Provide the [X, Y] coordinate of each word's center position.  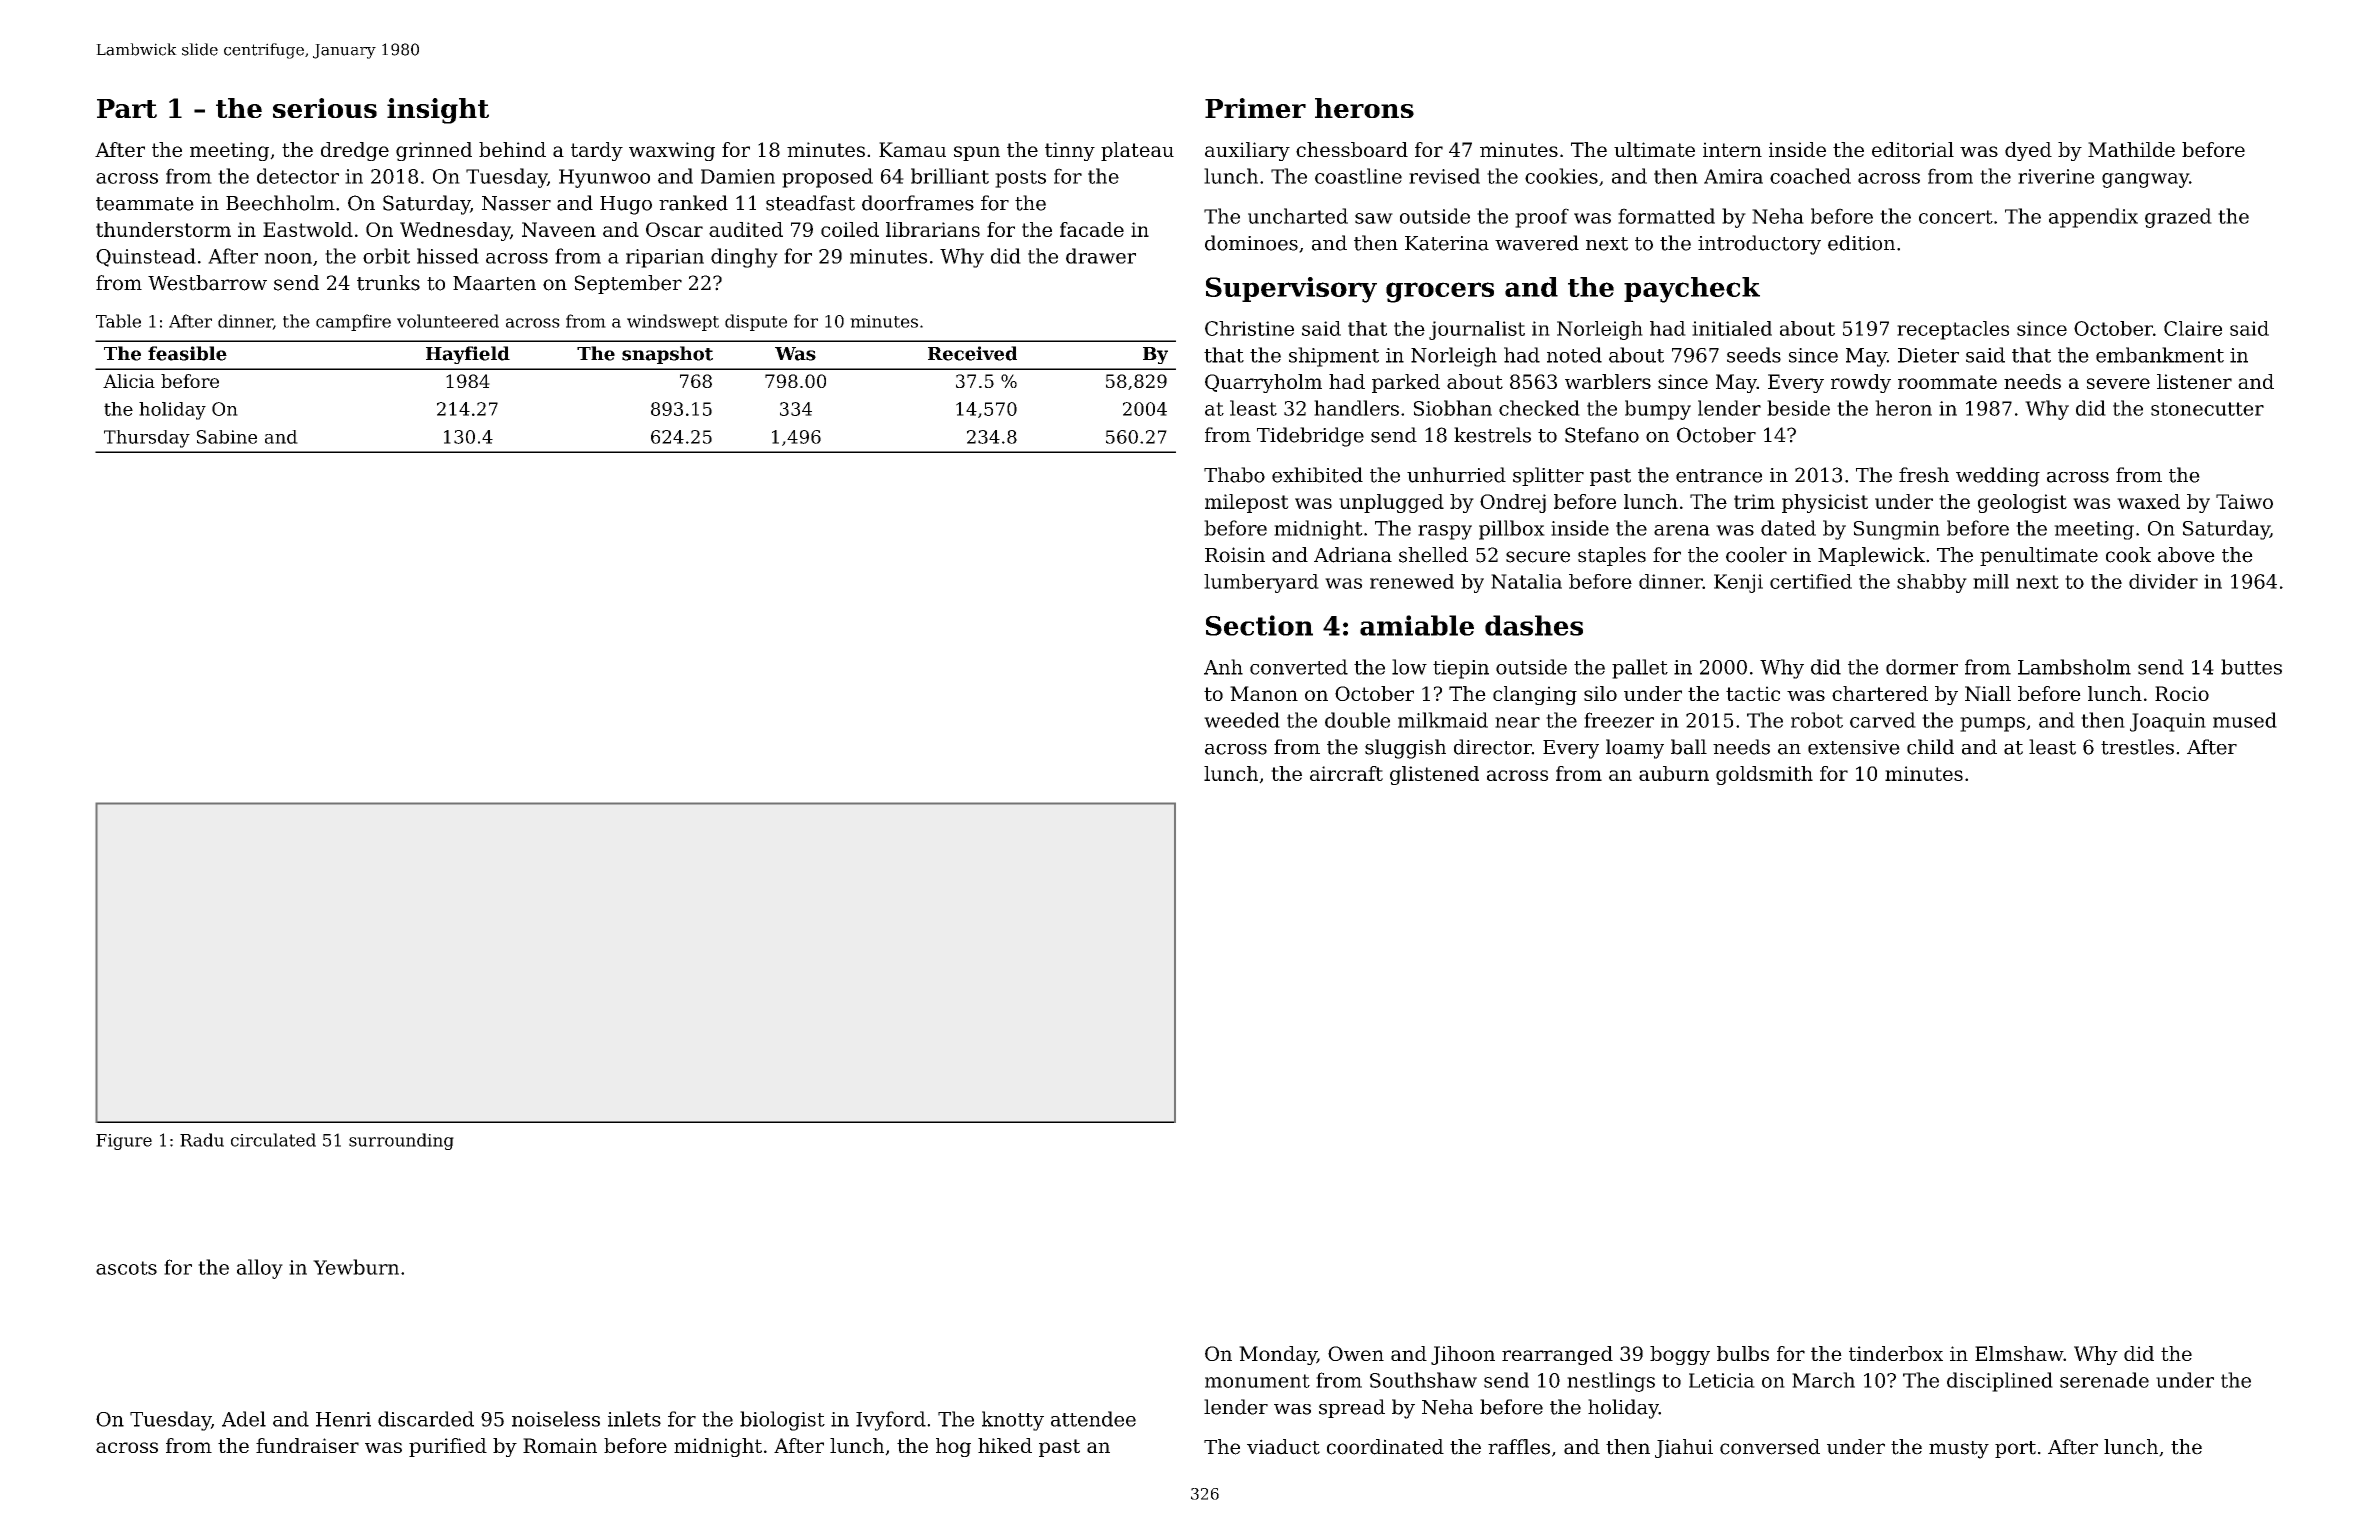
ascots [126, 1268]
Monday [1278, 1355]
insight [438, 111]
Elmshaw [2019, 1353]
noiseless [556, 1419]
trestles [2137, 747]
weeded [1242, 720]
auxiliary [1247, 151]
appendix [2093, 218]
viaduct [1283, 1447]
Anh [1223, 667]
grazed [2178, 218]
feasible [187, 353]
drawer [1101, 256]
